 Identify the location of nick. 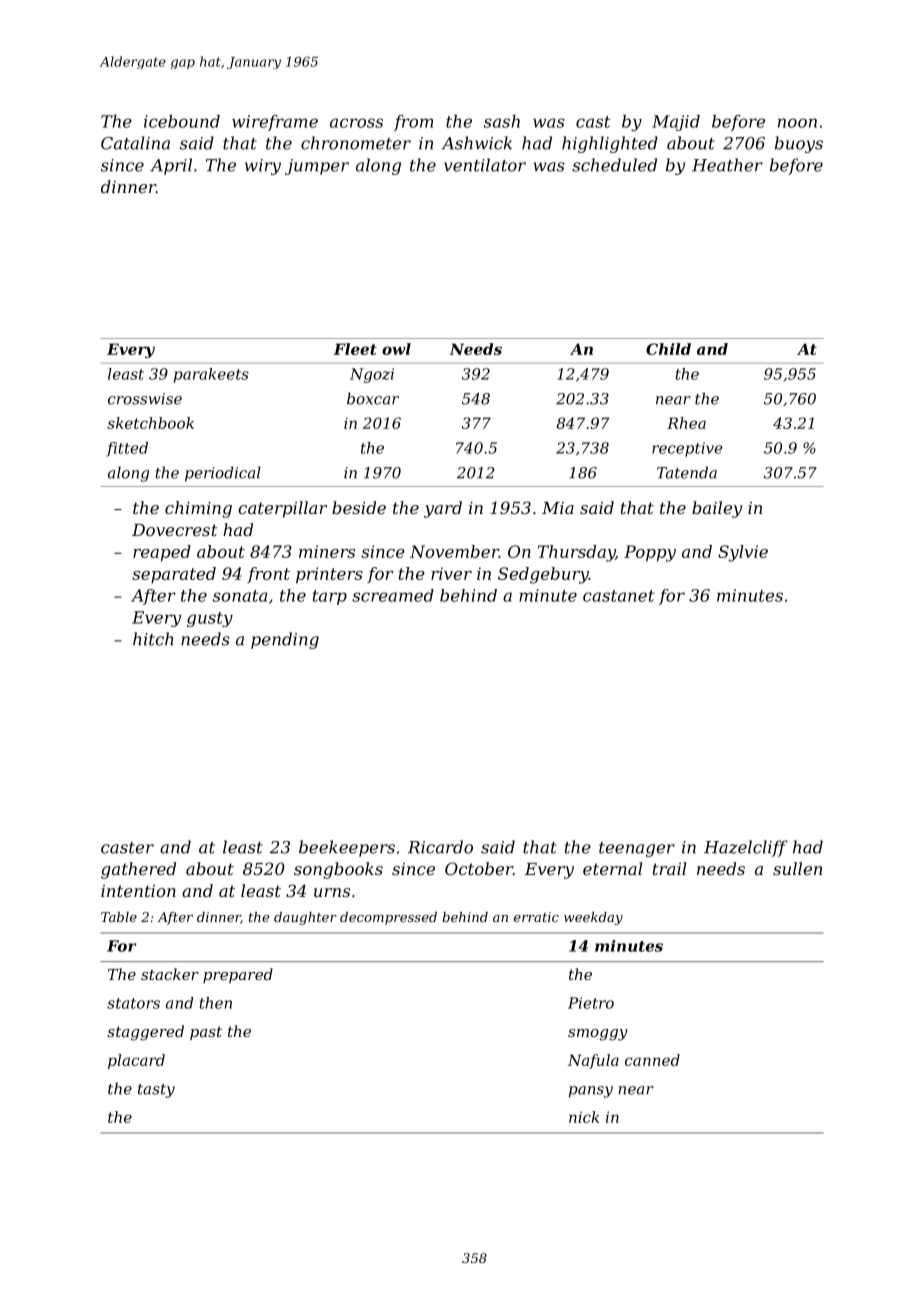
(584, 1117).
